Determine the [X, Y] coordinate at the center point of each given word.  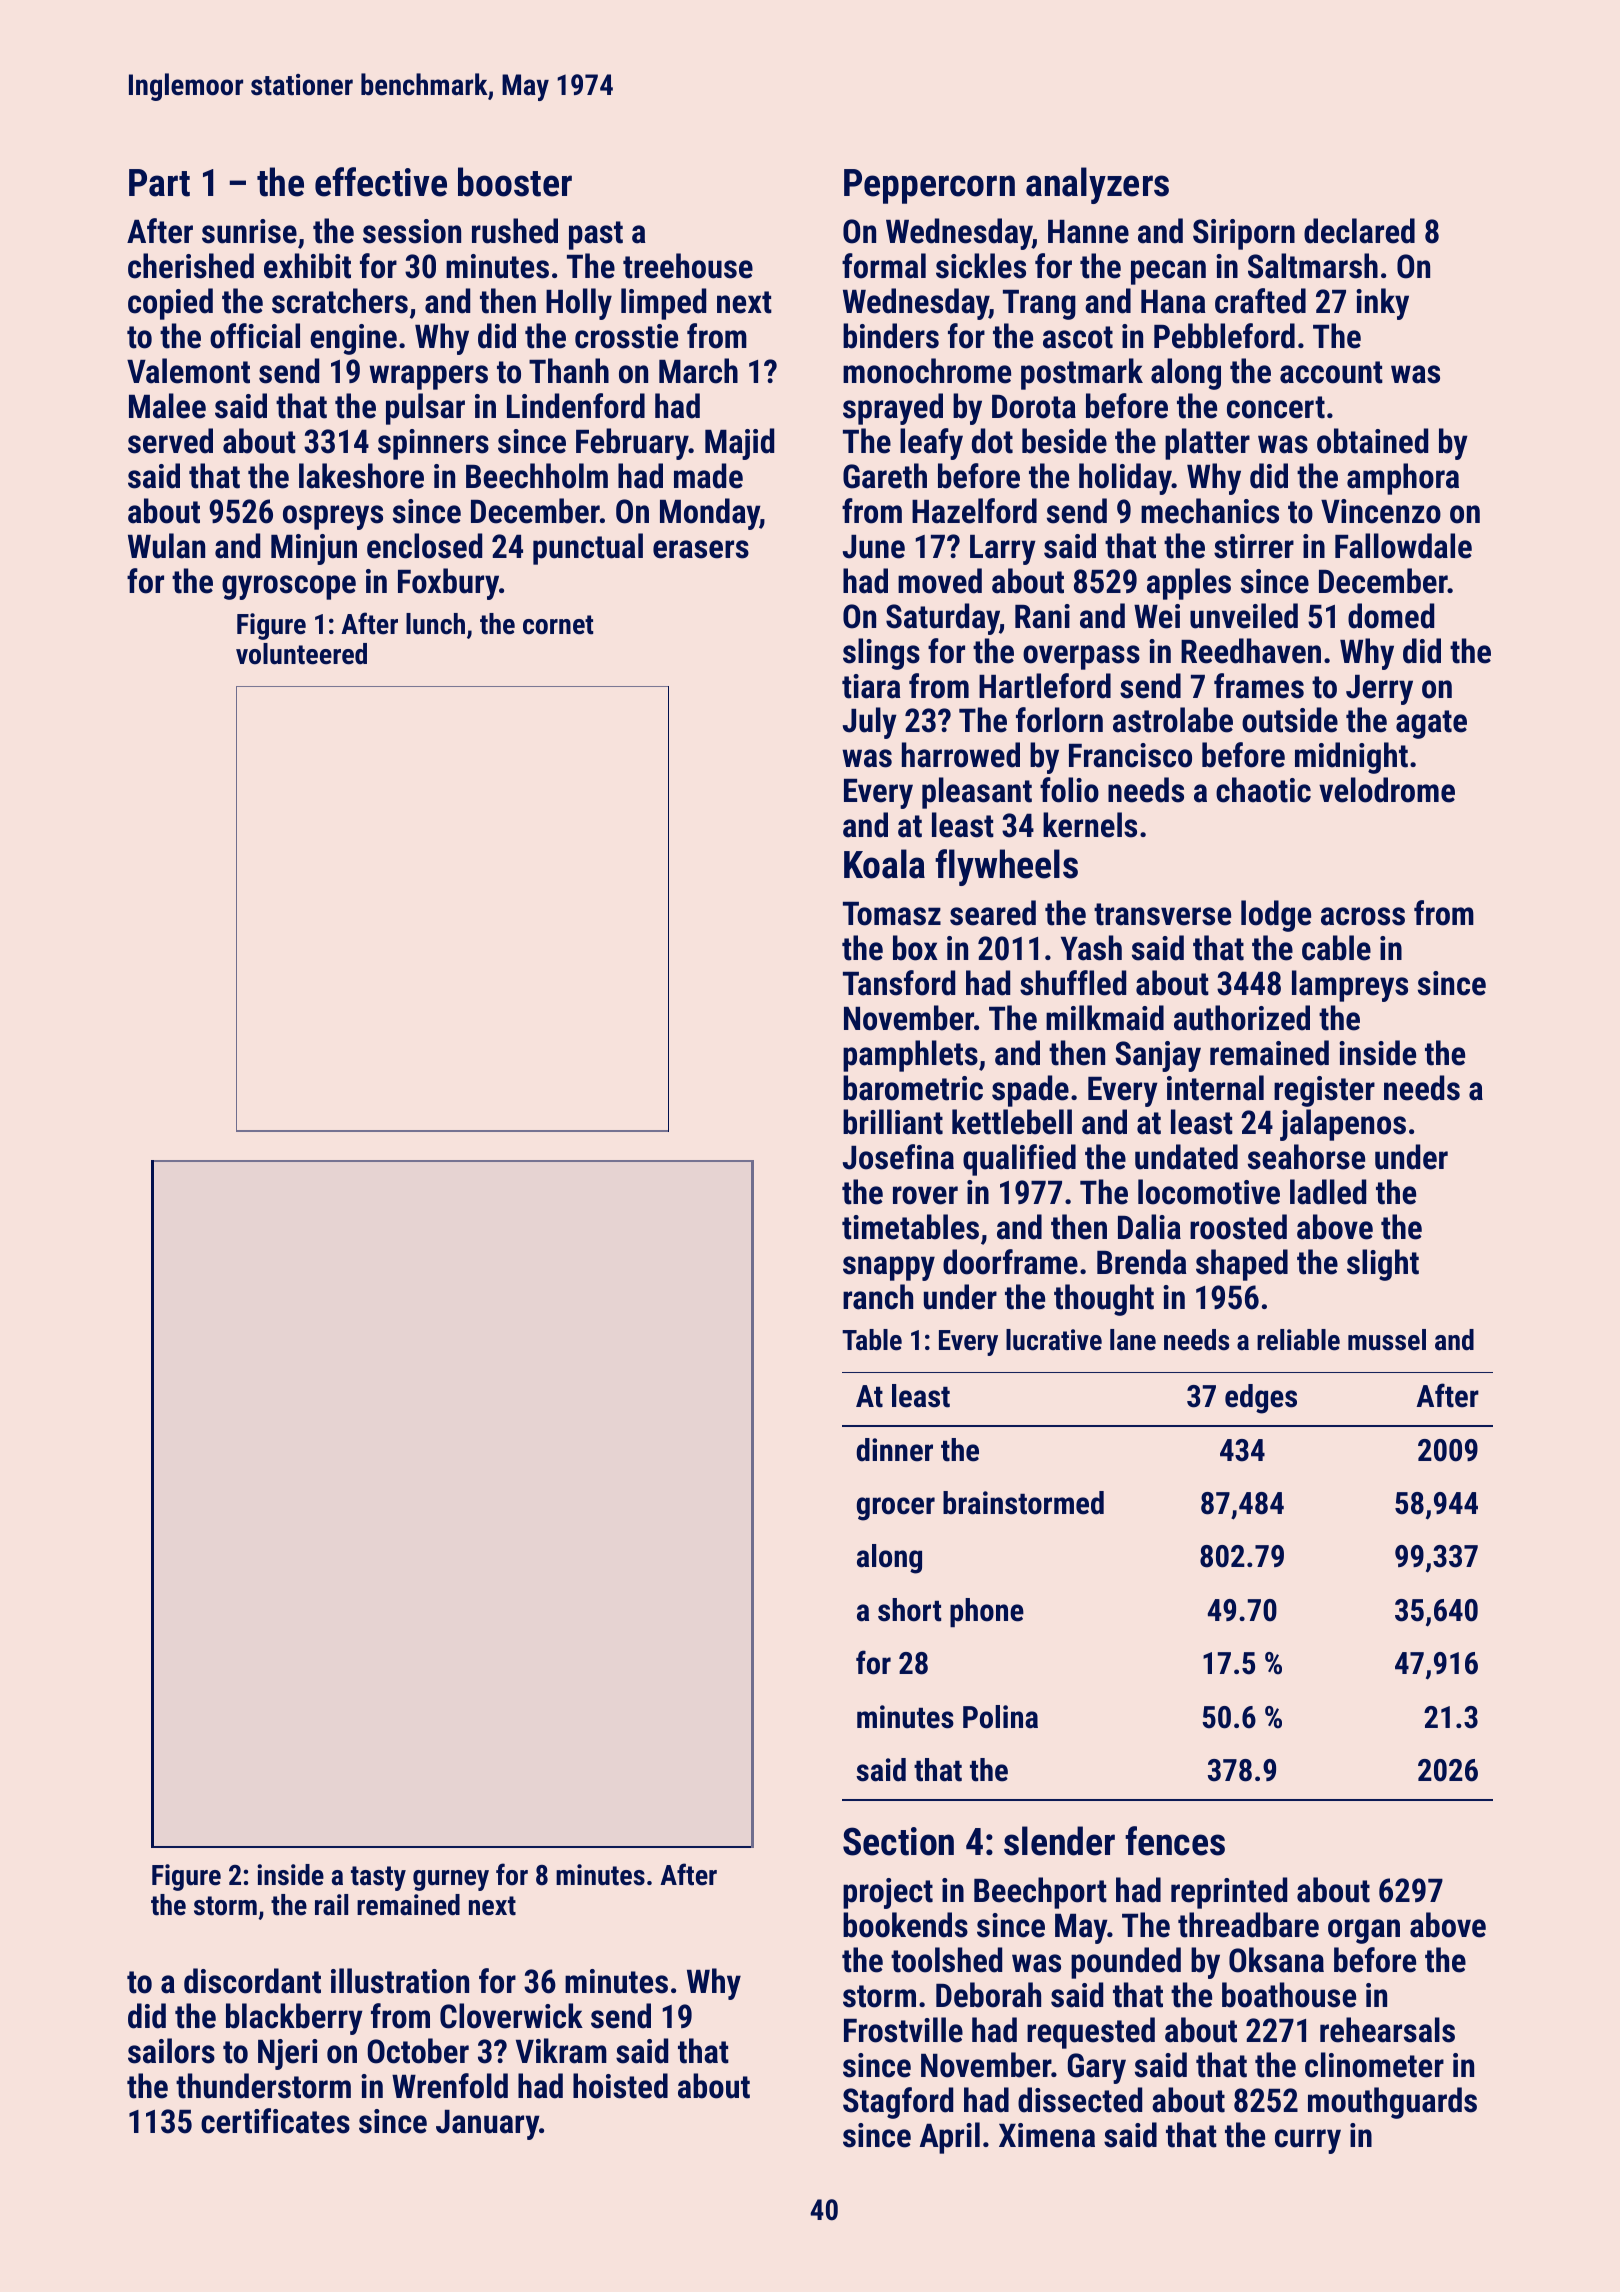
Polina [1000, 1717]
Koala [884, 864]
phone [987, 1612]
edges [1261, 1399]
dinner [894, 1450]
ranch [878, 1297]
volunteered [301, 654]
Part [159, 183]
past [596, 235]
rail [331, 1905]
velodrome [1387, 790]
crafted [1260, 301]
